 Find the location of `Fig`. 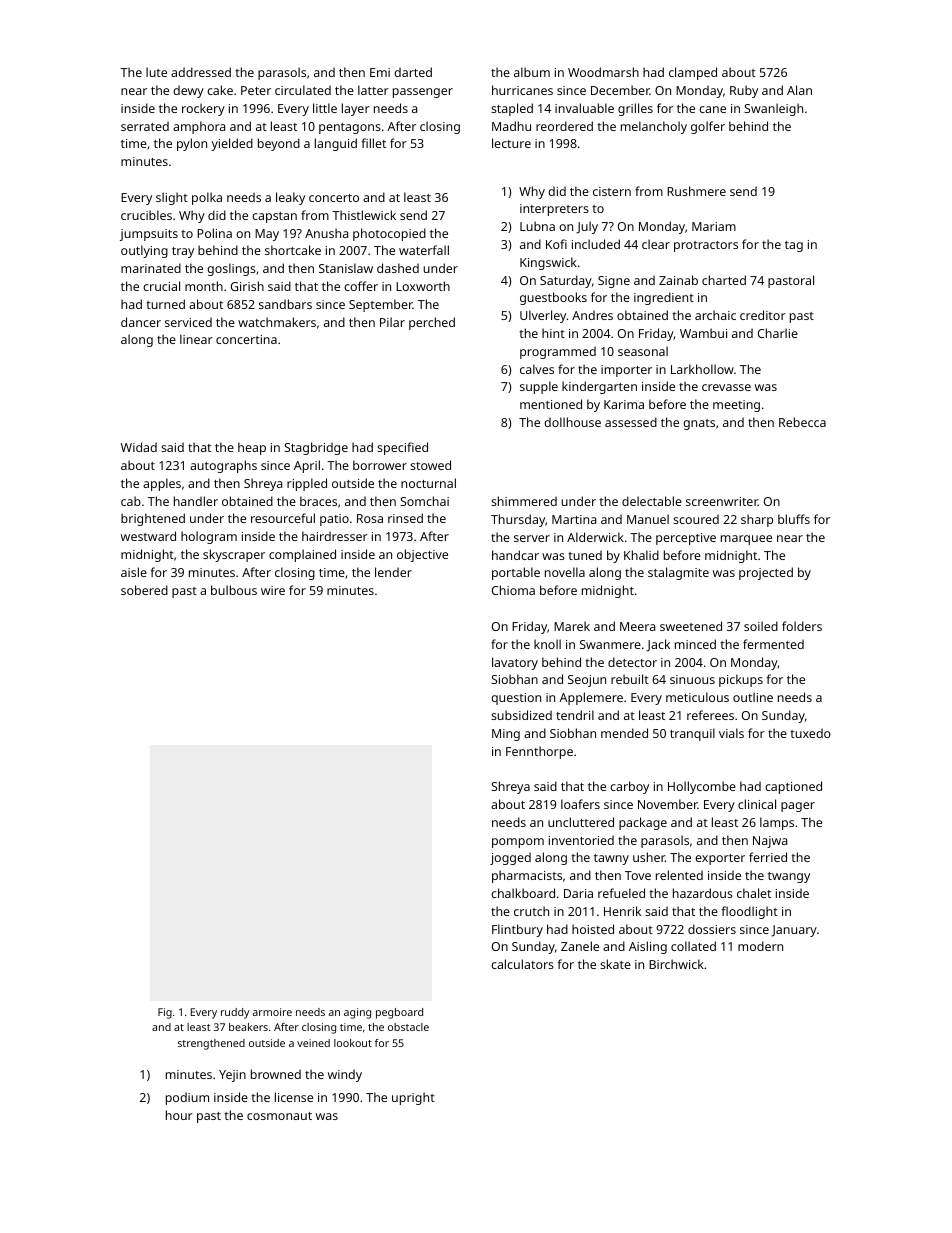

Fig is located at coordinates (165, 1013).
